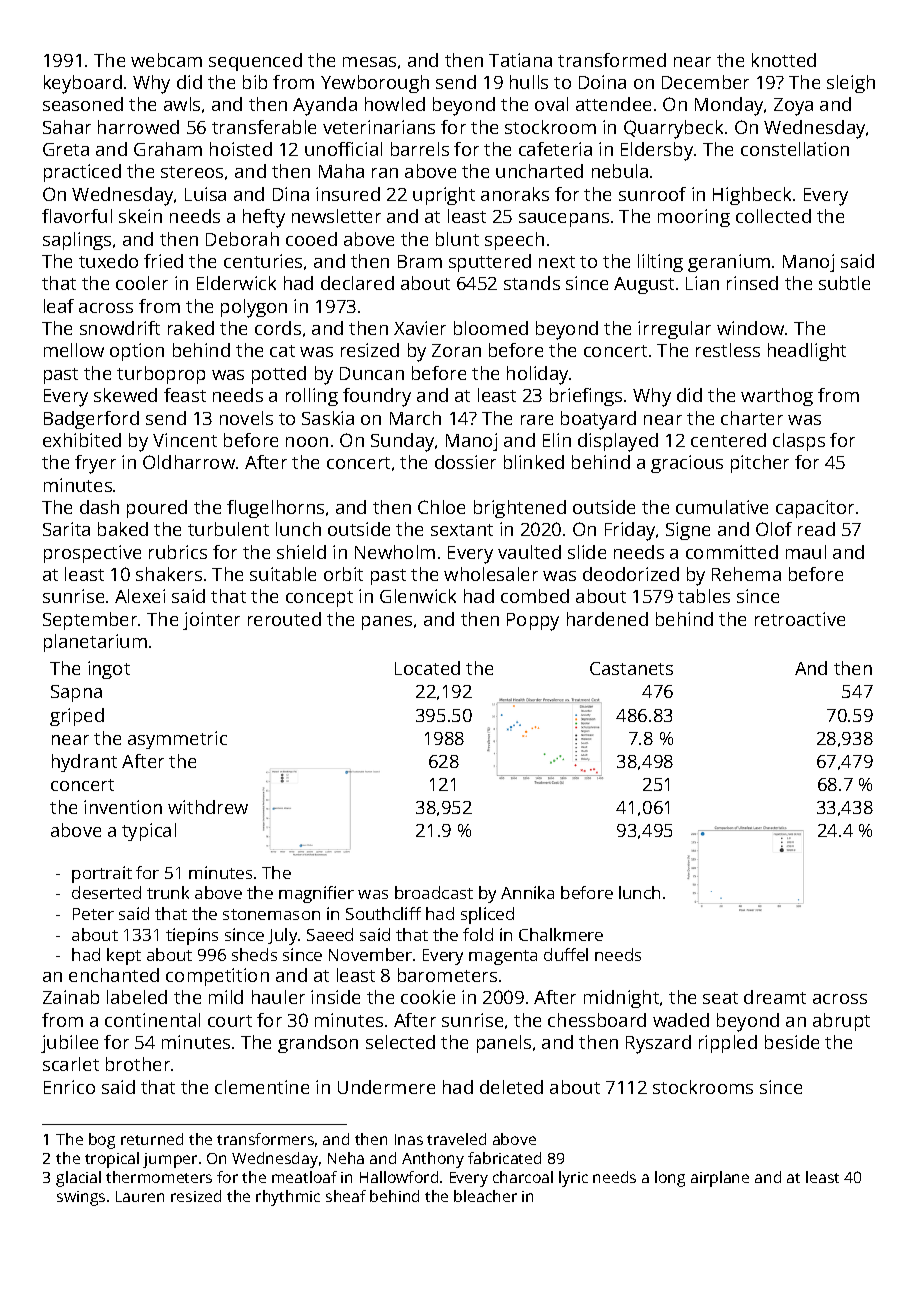 Image resolution: width=924 pixels, height=1308 pixels. I want to click on cookie, so click(428, 997).
